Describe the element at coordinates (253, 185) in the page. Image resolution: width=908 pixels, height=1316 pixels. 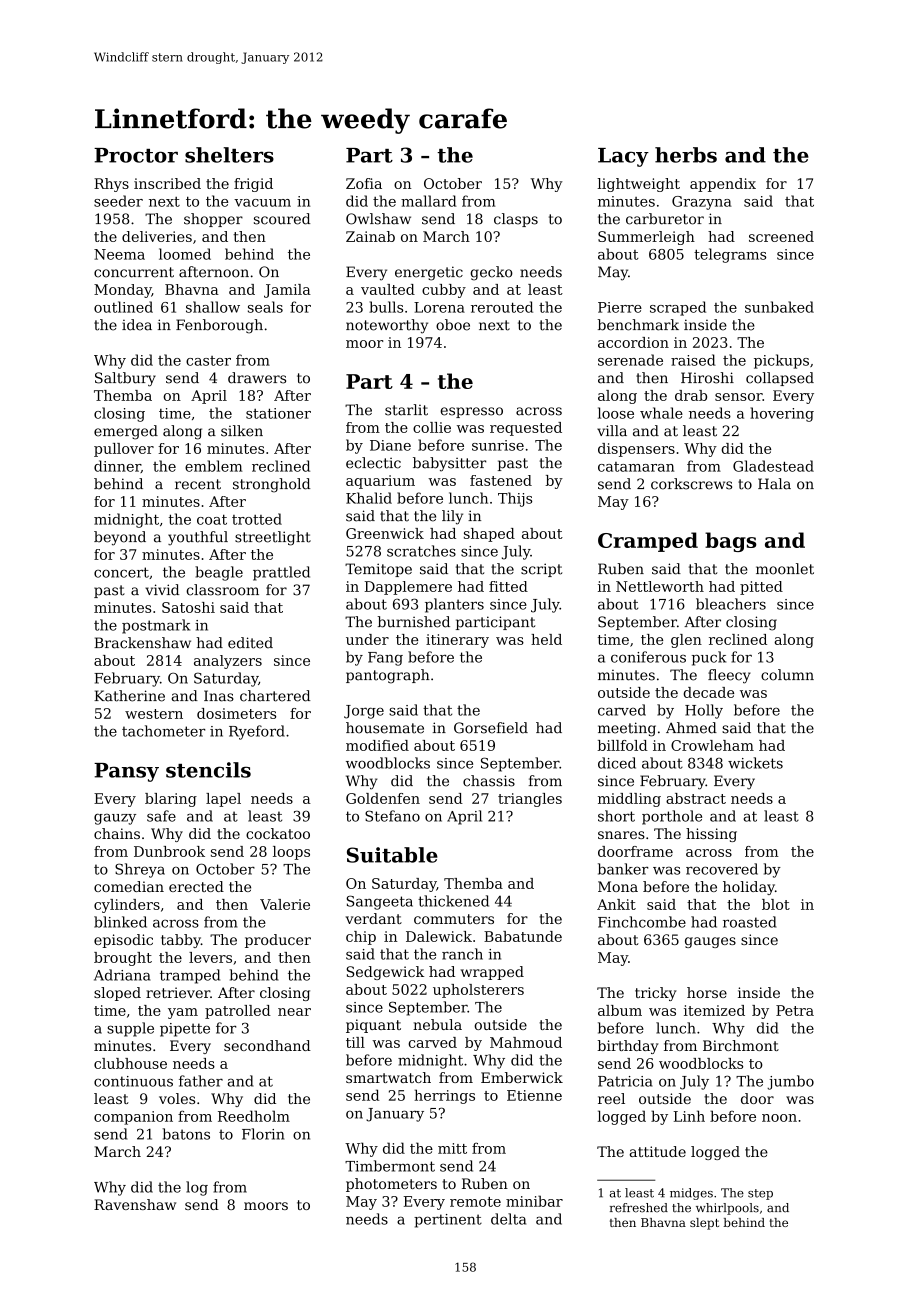
I see `frigid` at that location.
